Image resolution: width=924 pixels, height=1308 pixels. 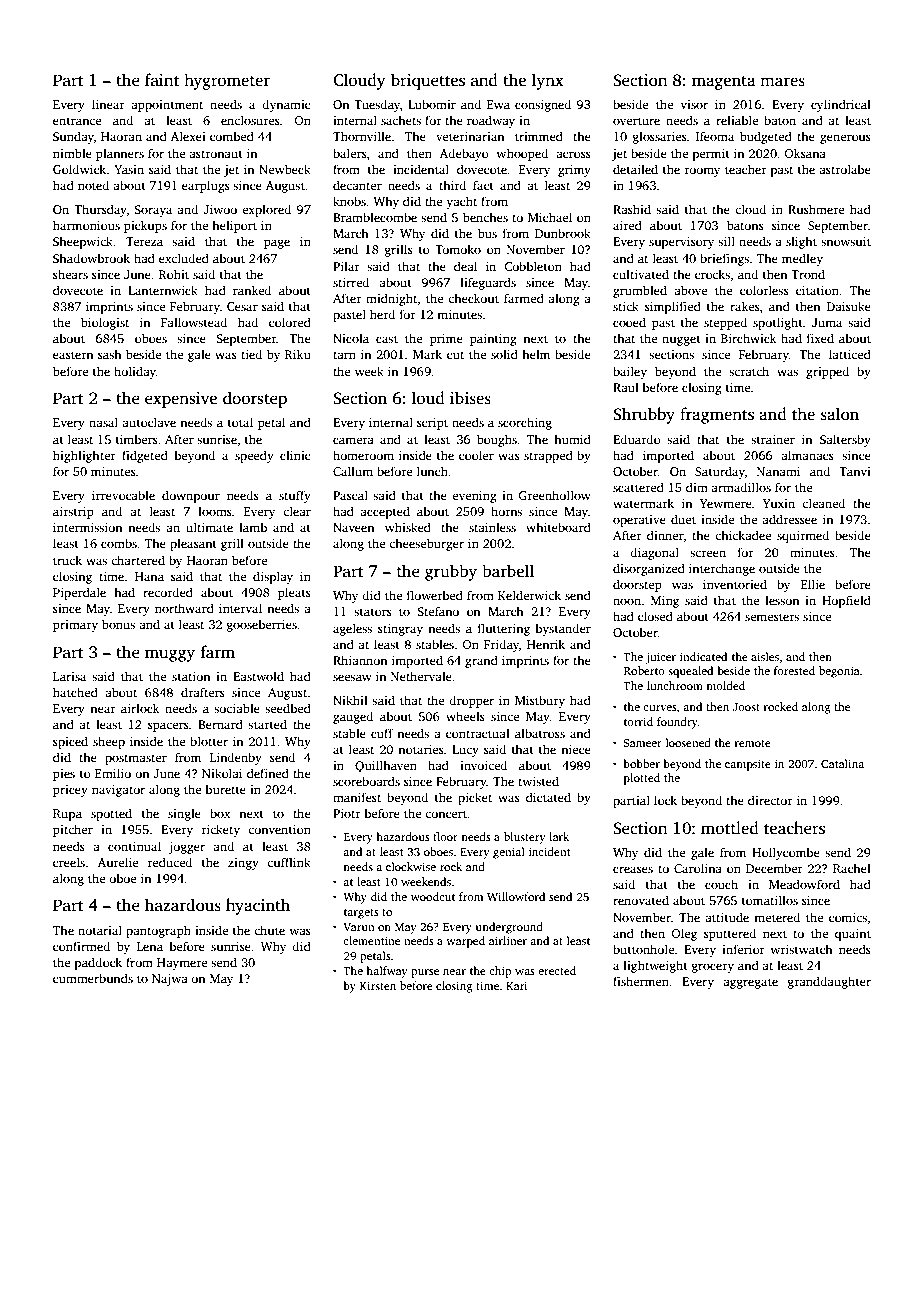 I want to click on Tereza, so click(x=144, y=241).
